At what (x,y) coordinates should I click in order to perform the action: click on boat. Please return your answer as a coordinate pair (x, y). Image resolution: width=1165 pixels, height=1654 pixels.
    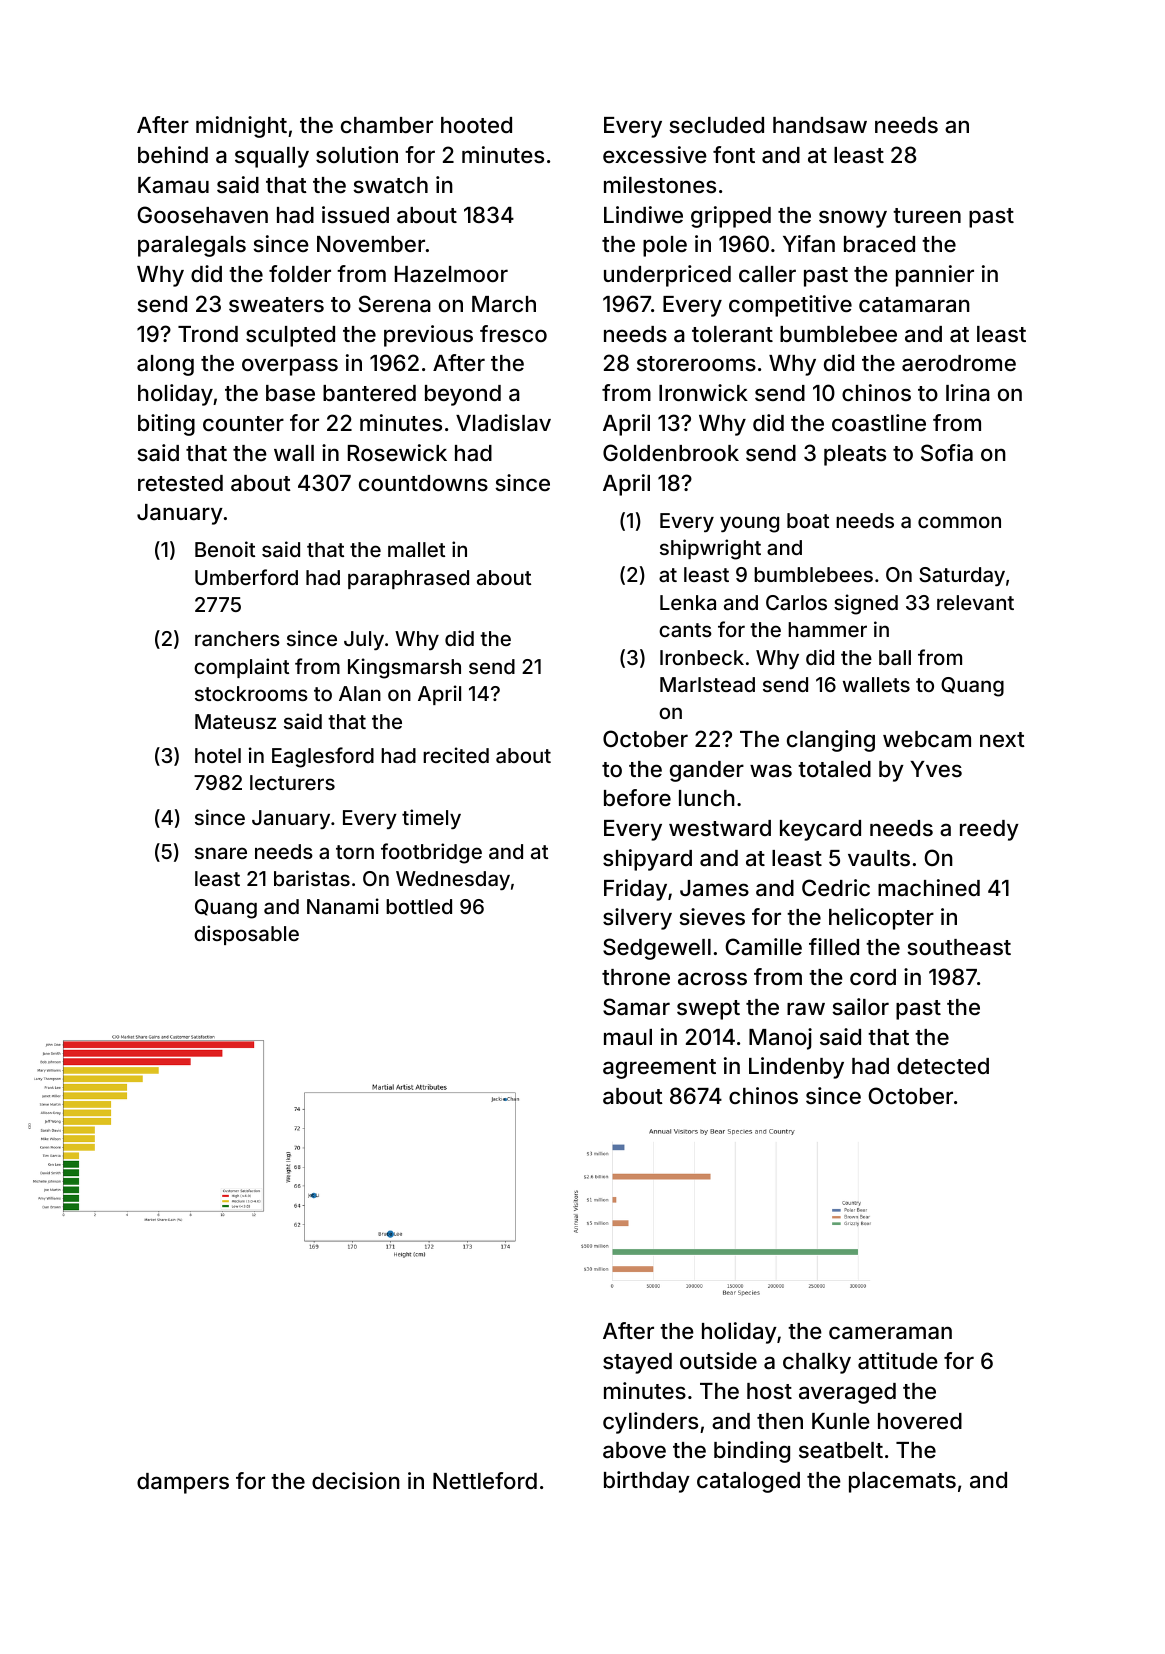
    Looking at the image, I should click on (808, 520).
